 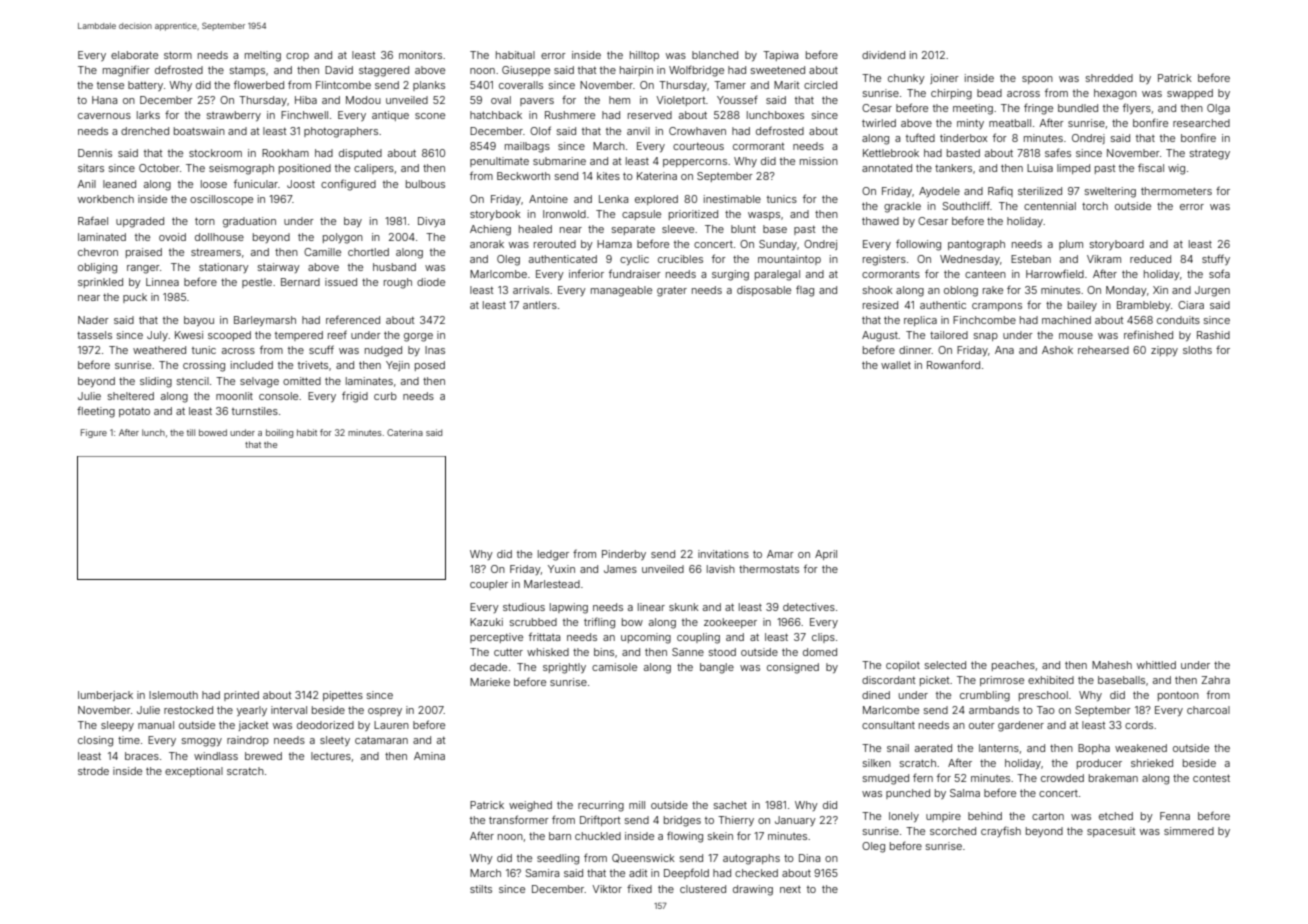 I want to click on dividend, so click(x=883, y=55).
